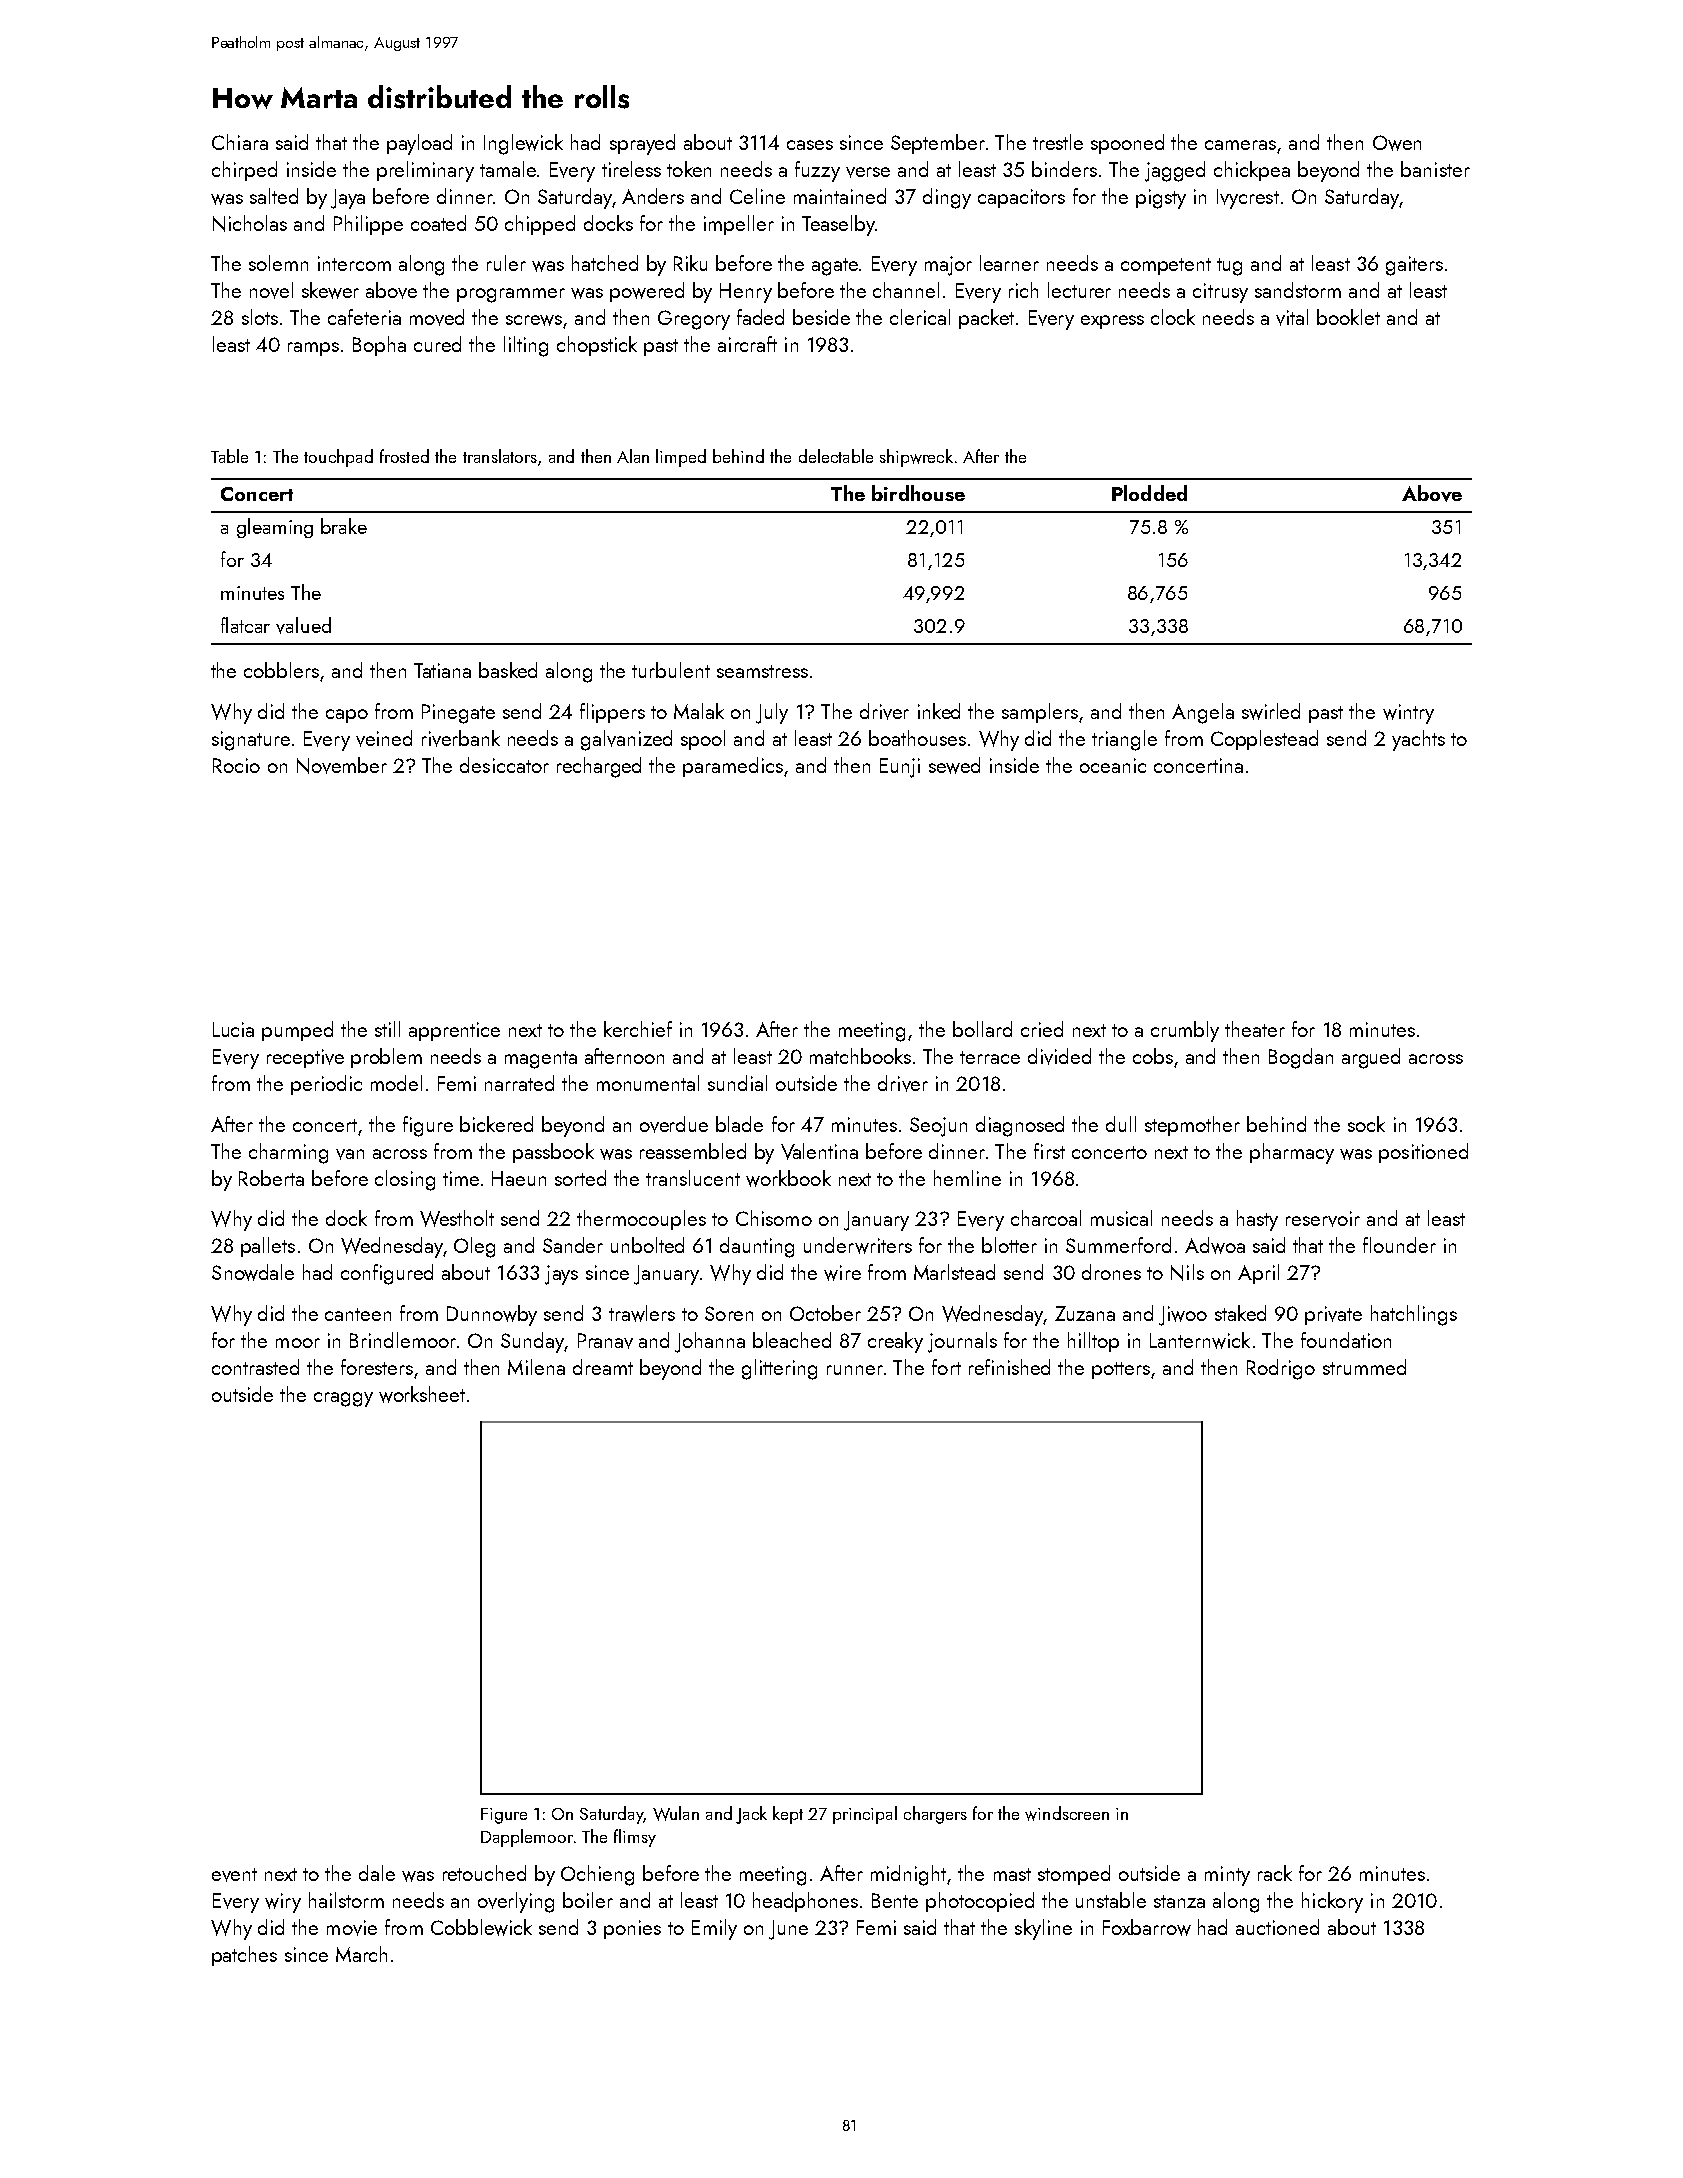  I want to click on gleaming, so click(275, 528).
